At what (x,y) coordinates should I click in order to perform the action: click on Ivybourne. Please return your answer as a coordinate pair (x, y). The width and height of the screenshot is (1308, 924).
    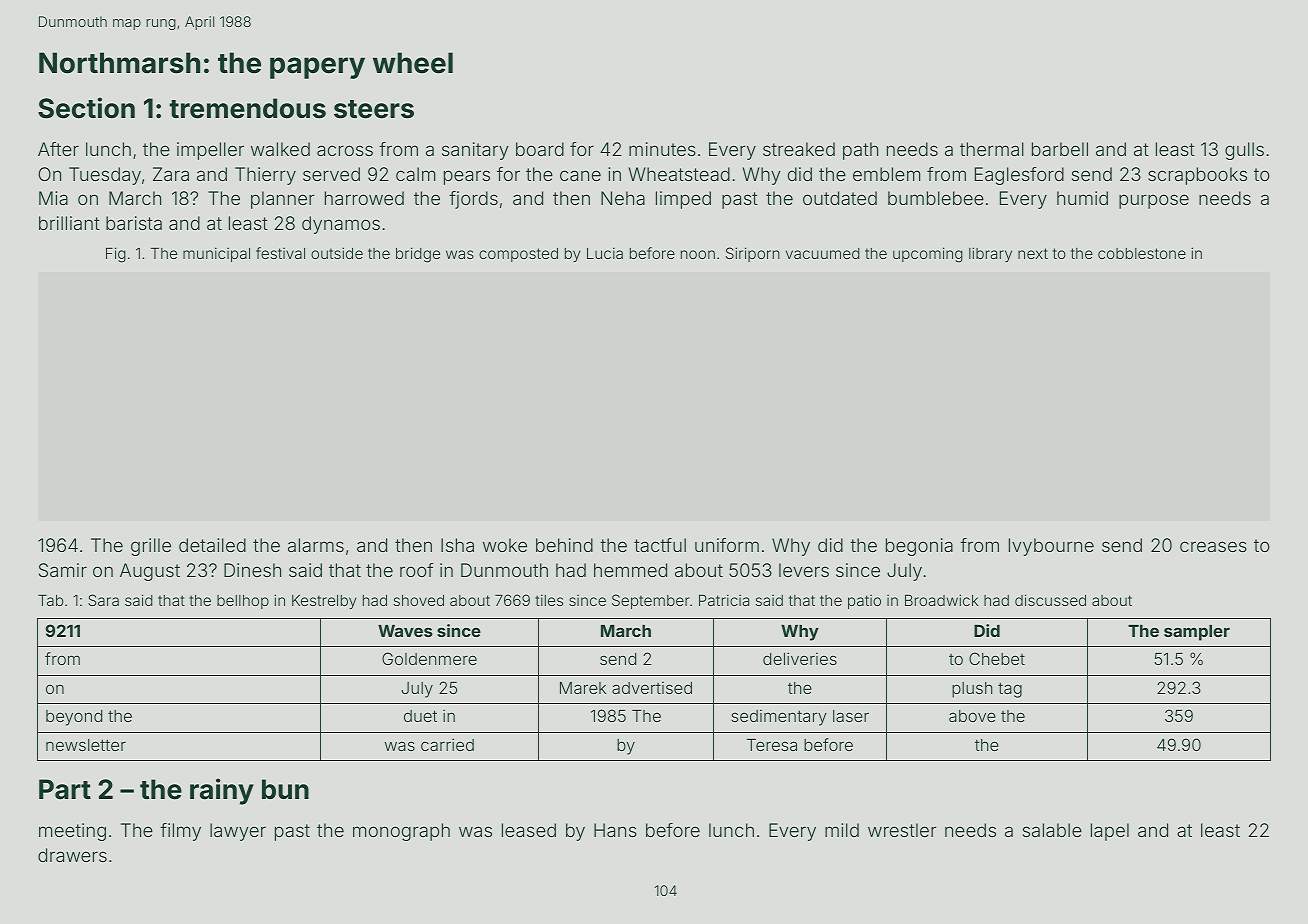
    Looking at the image, I should click on (1051, 547).
